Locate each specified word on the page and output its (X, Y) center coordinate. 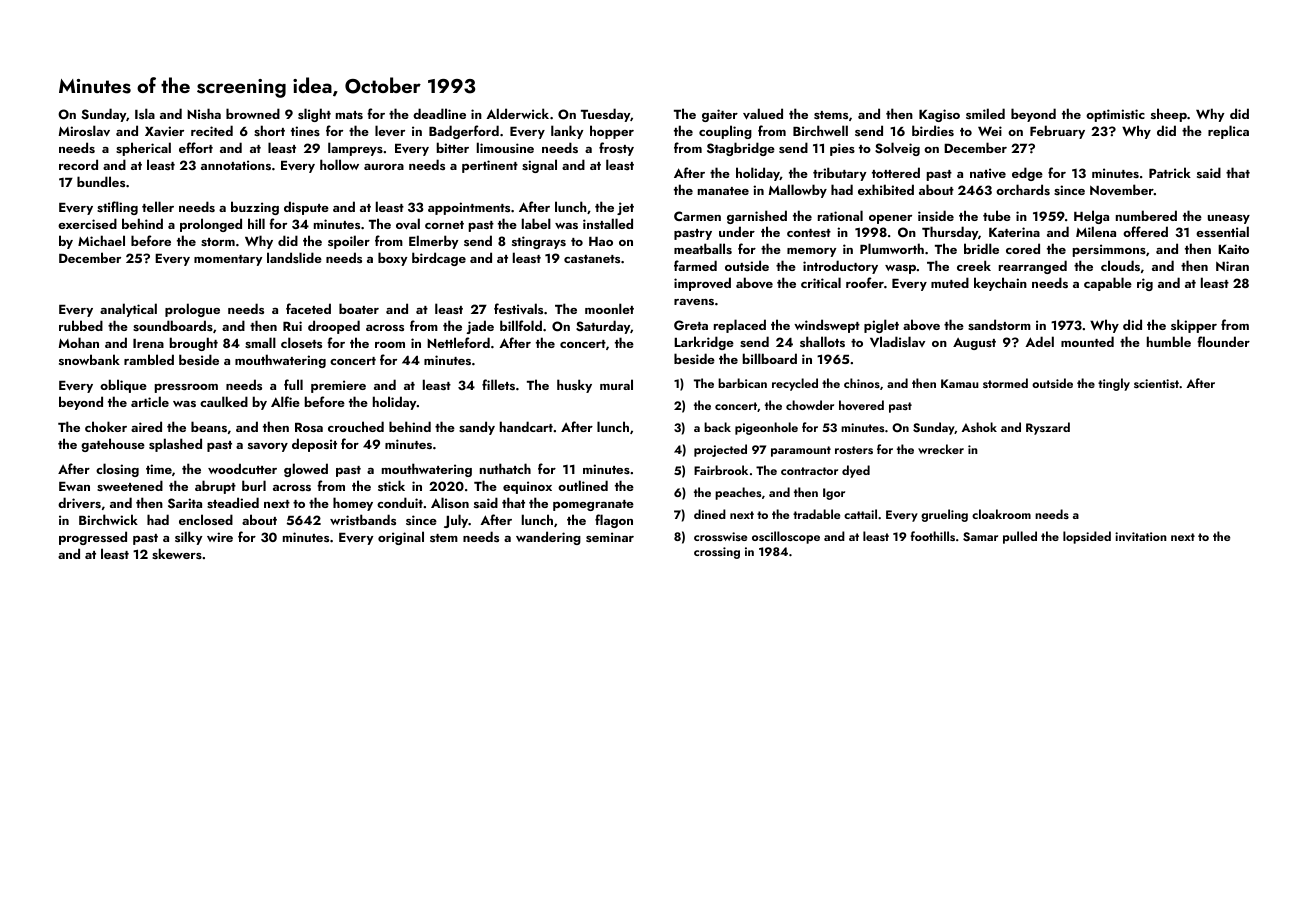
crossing (717, 553)
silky (188, 538)
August (974, 344)
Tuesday (605, 115)
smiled (985, 113)
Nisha (204, 113)
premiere (338, 386)
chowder (810, 405)
